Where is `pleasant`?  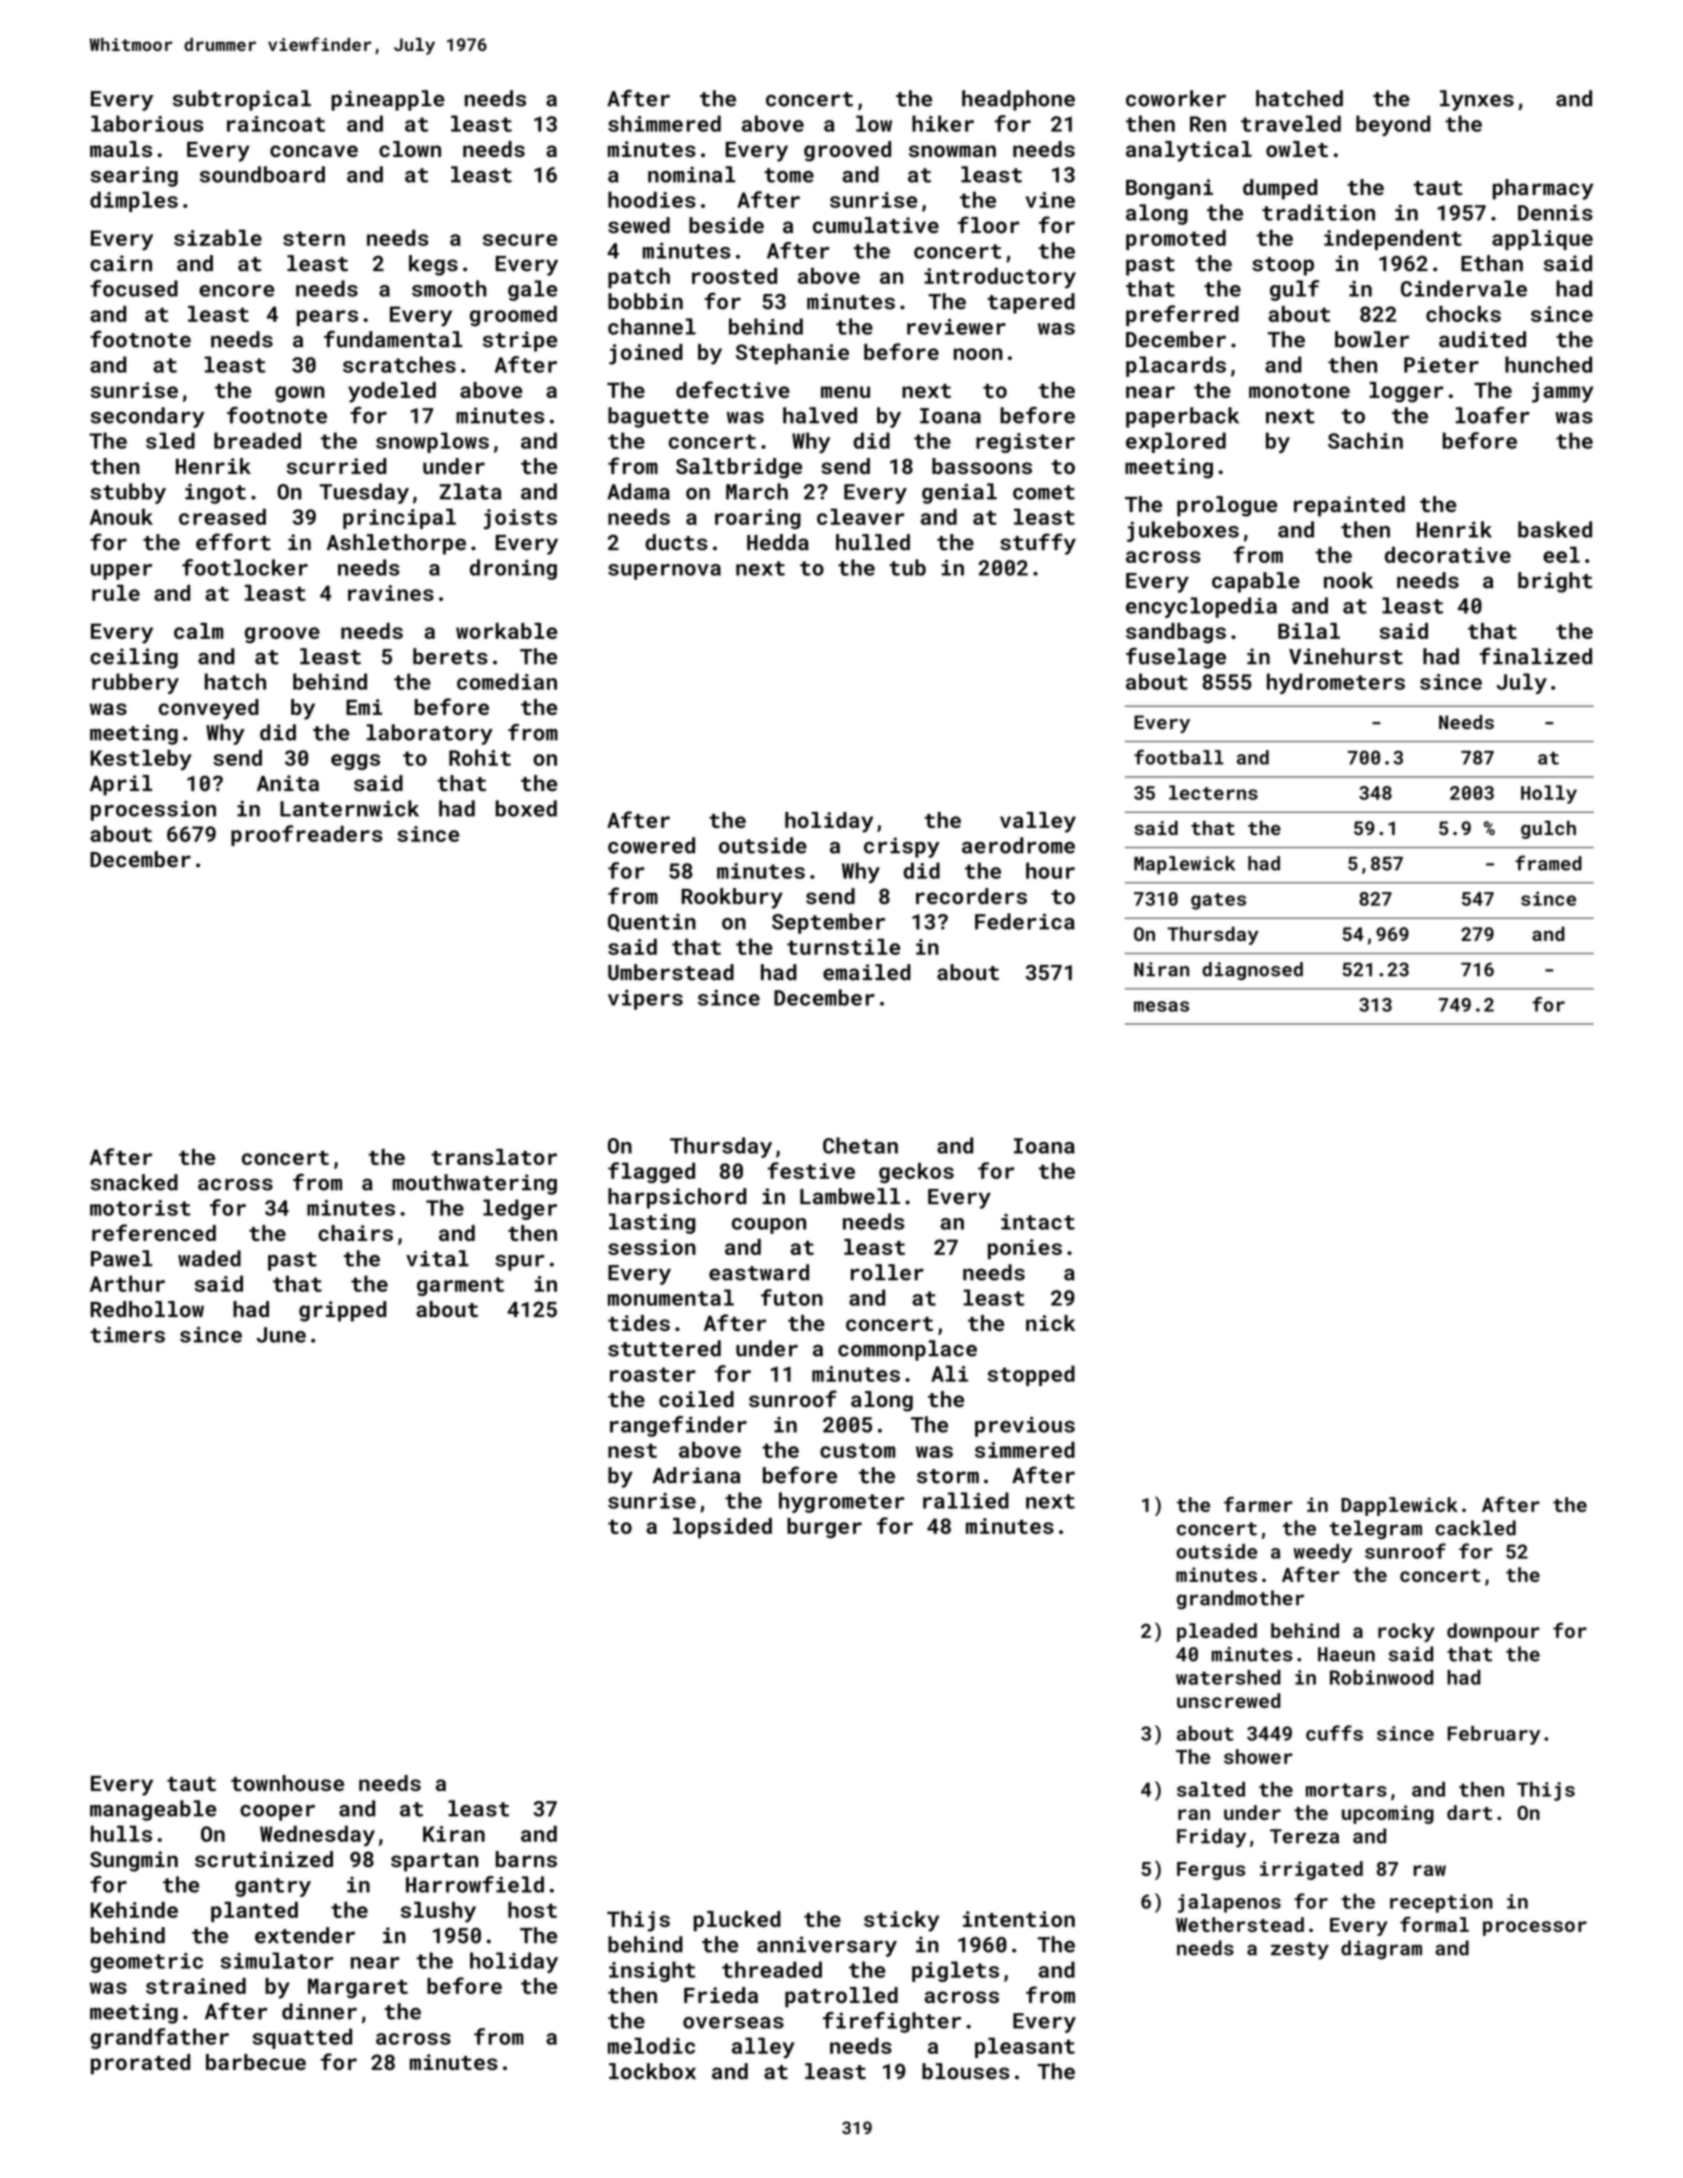
pleasant is located at coordinates (1025, 2047).
